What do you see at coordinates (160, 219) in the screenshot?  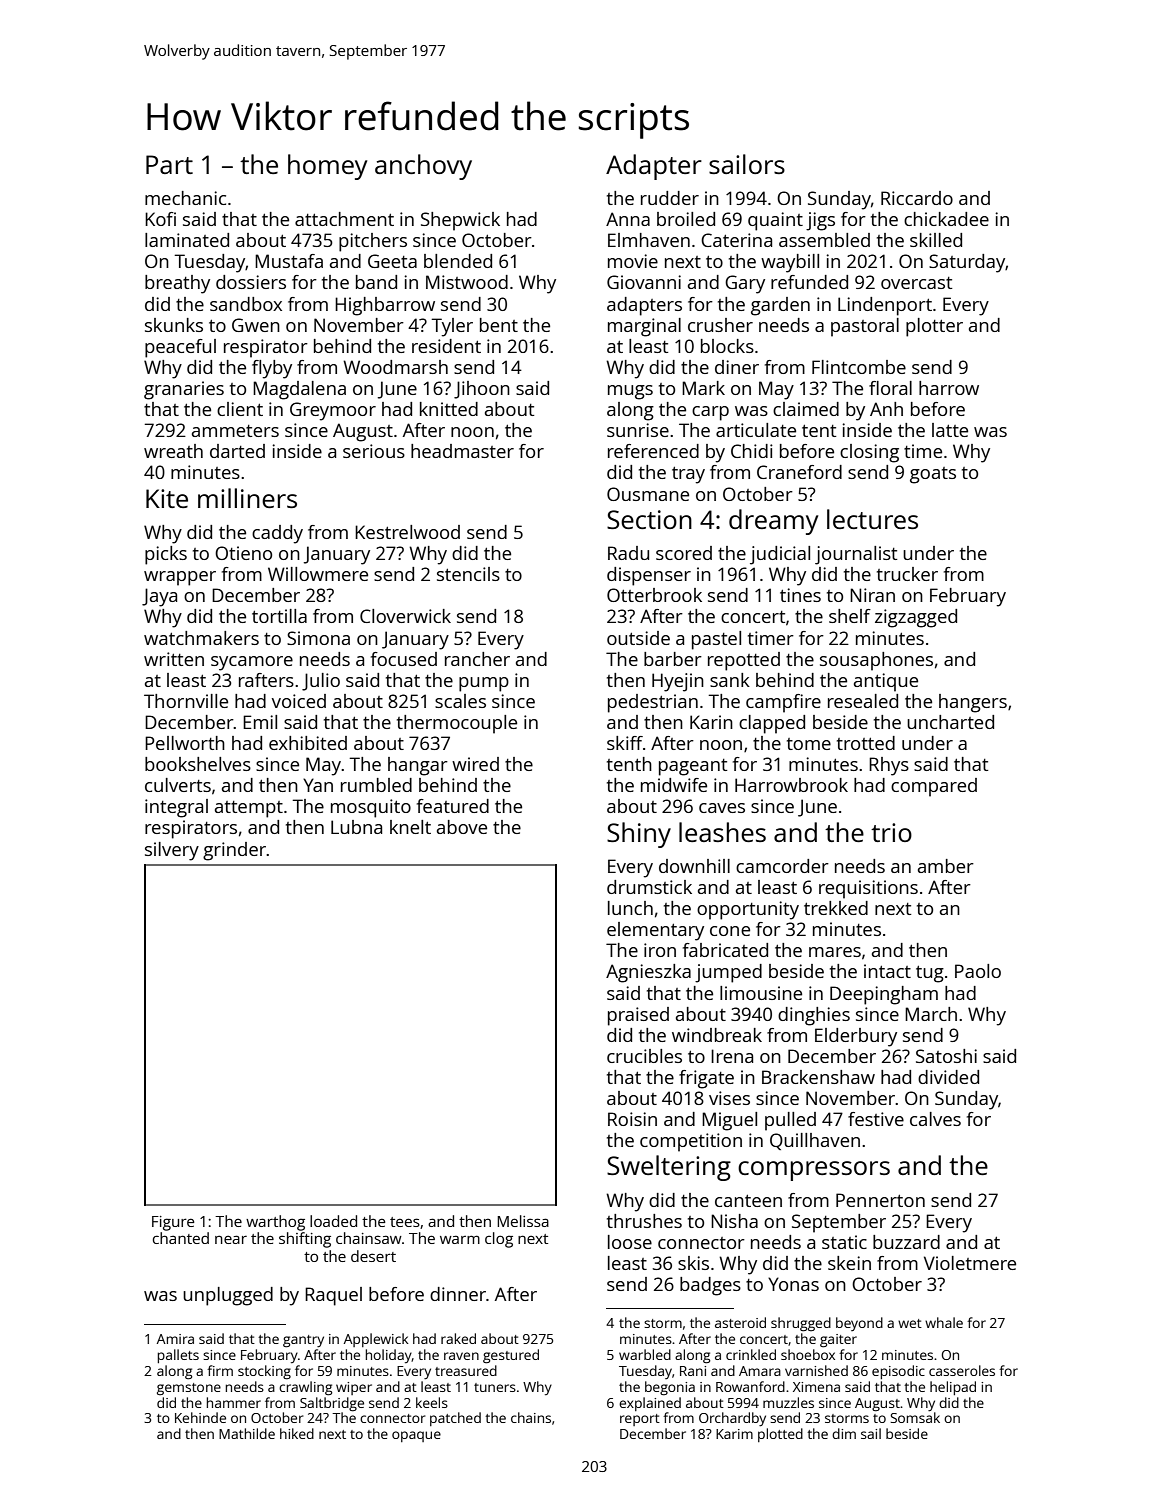 I see `Kofi` at bounding box center [160, 219].
